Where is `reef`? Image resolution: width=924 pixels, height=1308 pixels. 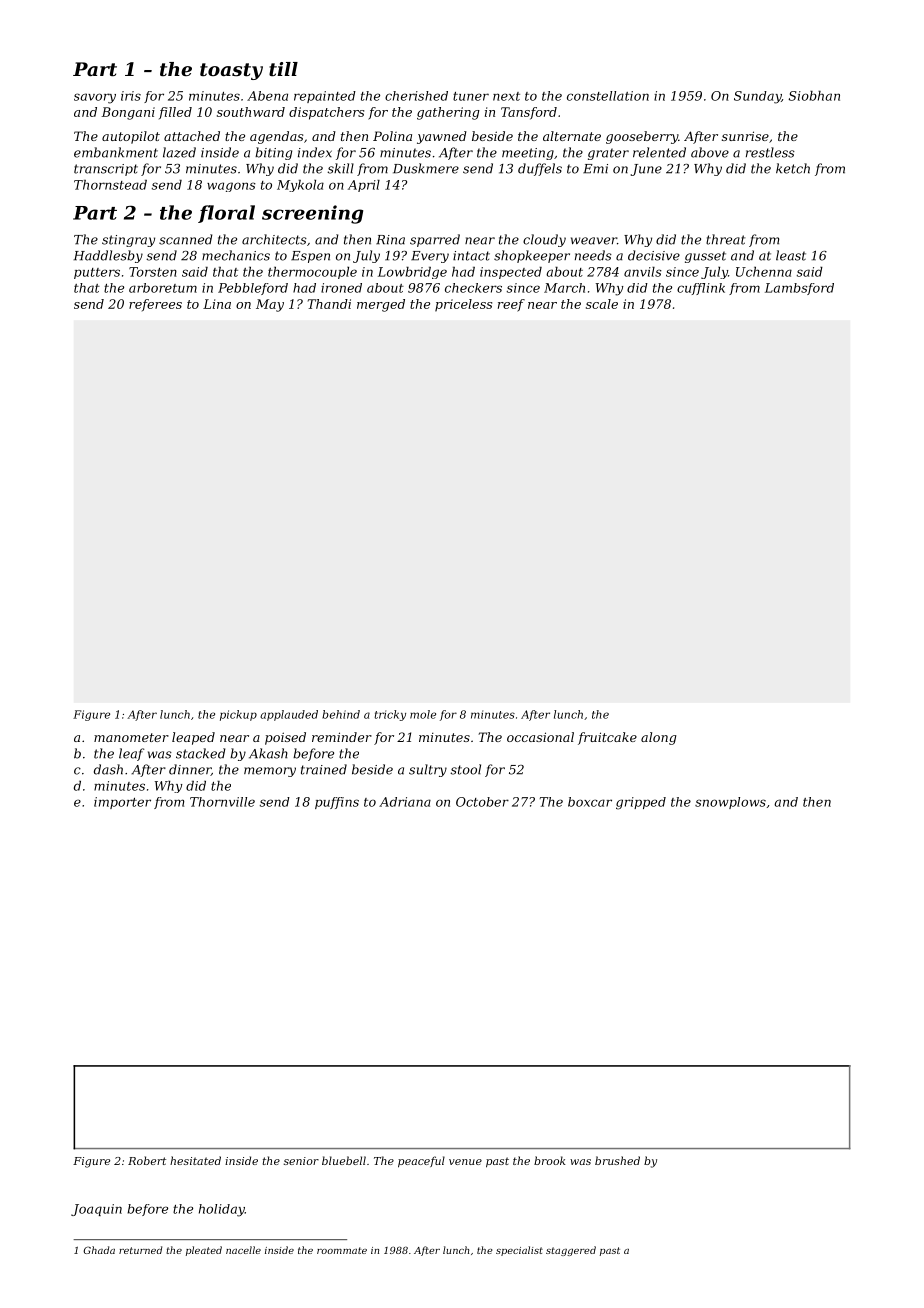 reef is located at coordinates (511, 305).
